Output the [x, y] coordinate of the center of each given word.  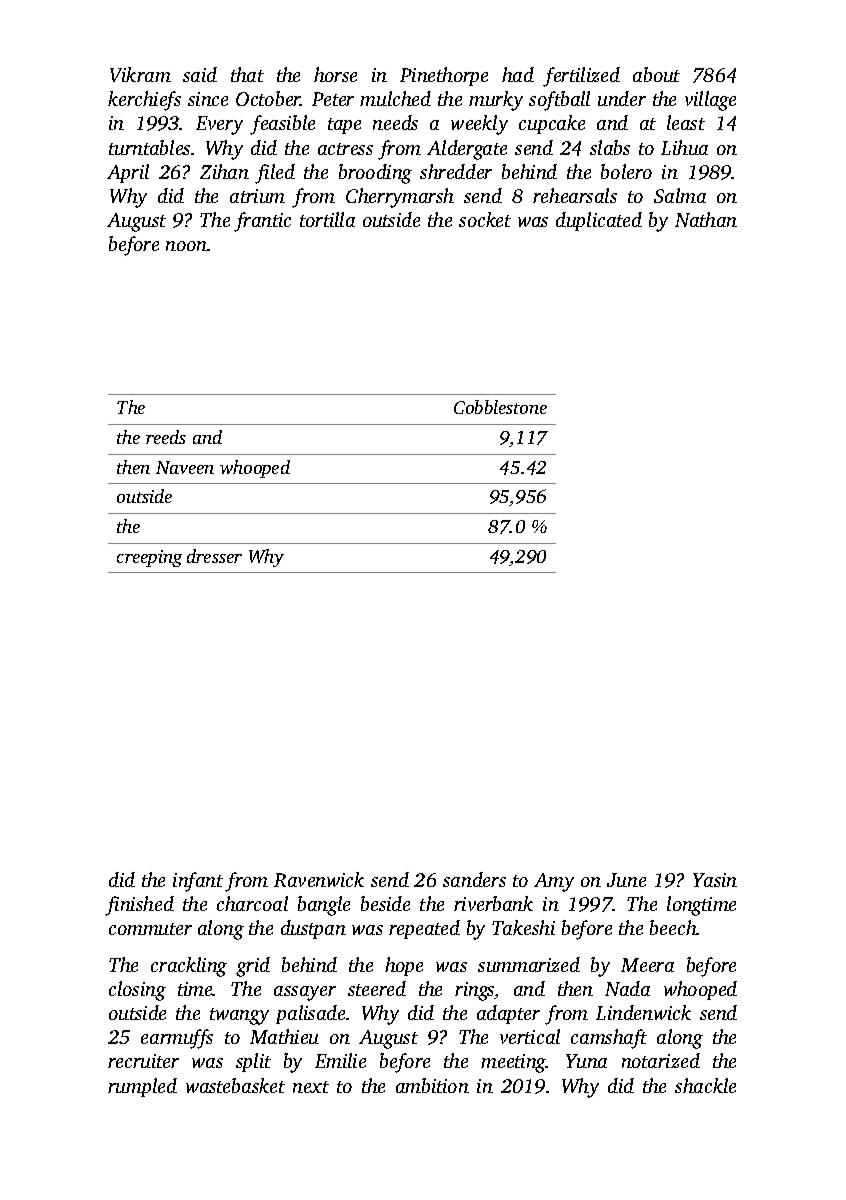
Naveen [185, 467]
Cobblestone [500, 407]
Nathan [706, 219]
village [710, 101]
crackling [189, 967]
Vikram [140, 74]
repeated [424, 929]
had [518, 74]
